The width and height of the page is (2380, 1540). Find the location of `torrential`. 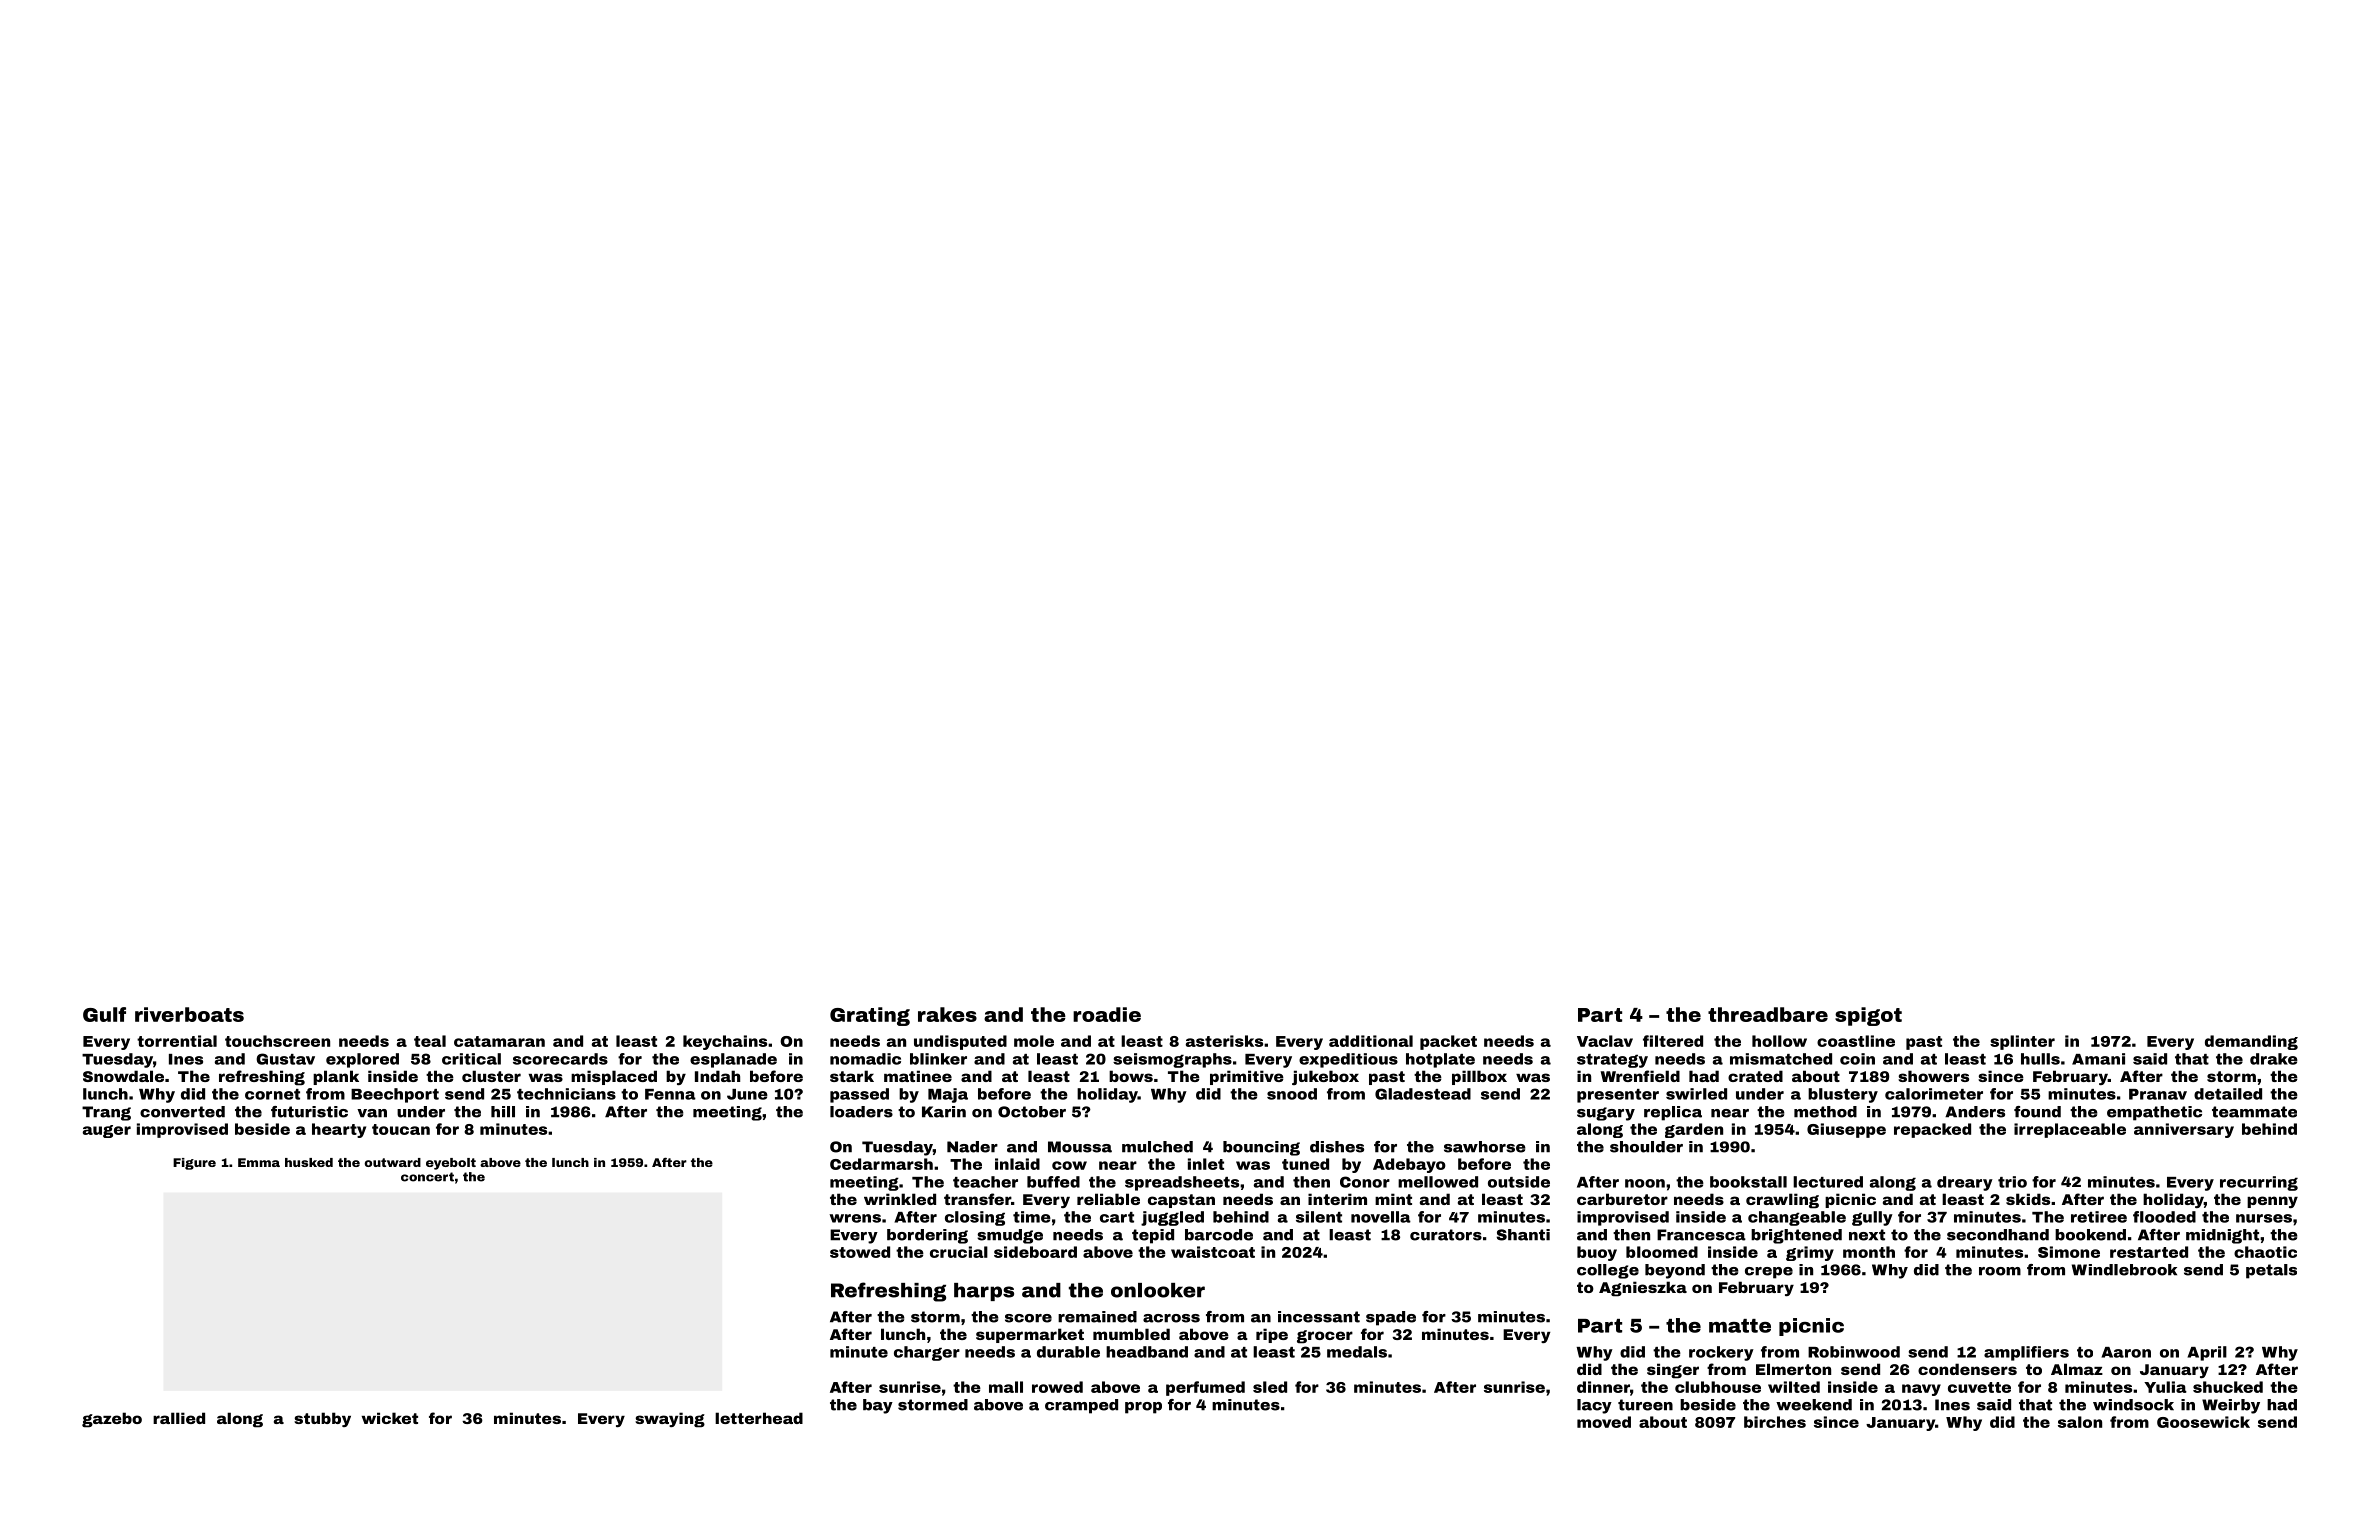

torrential is located at coordinates (177, 1041).
